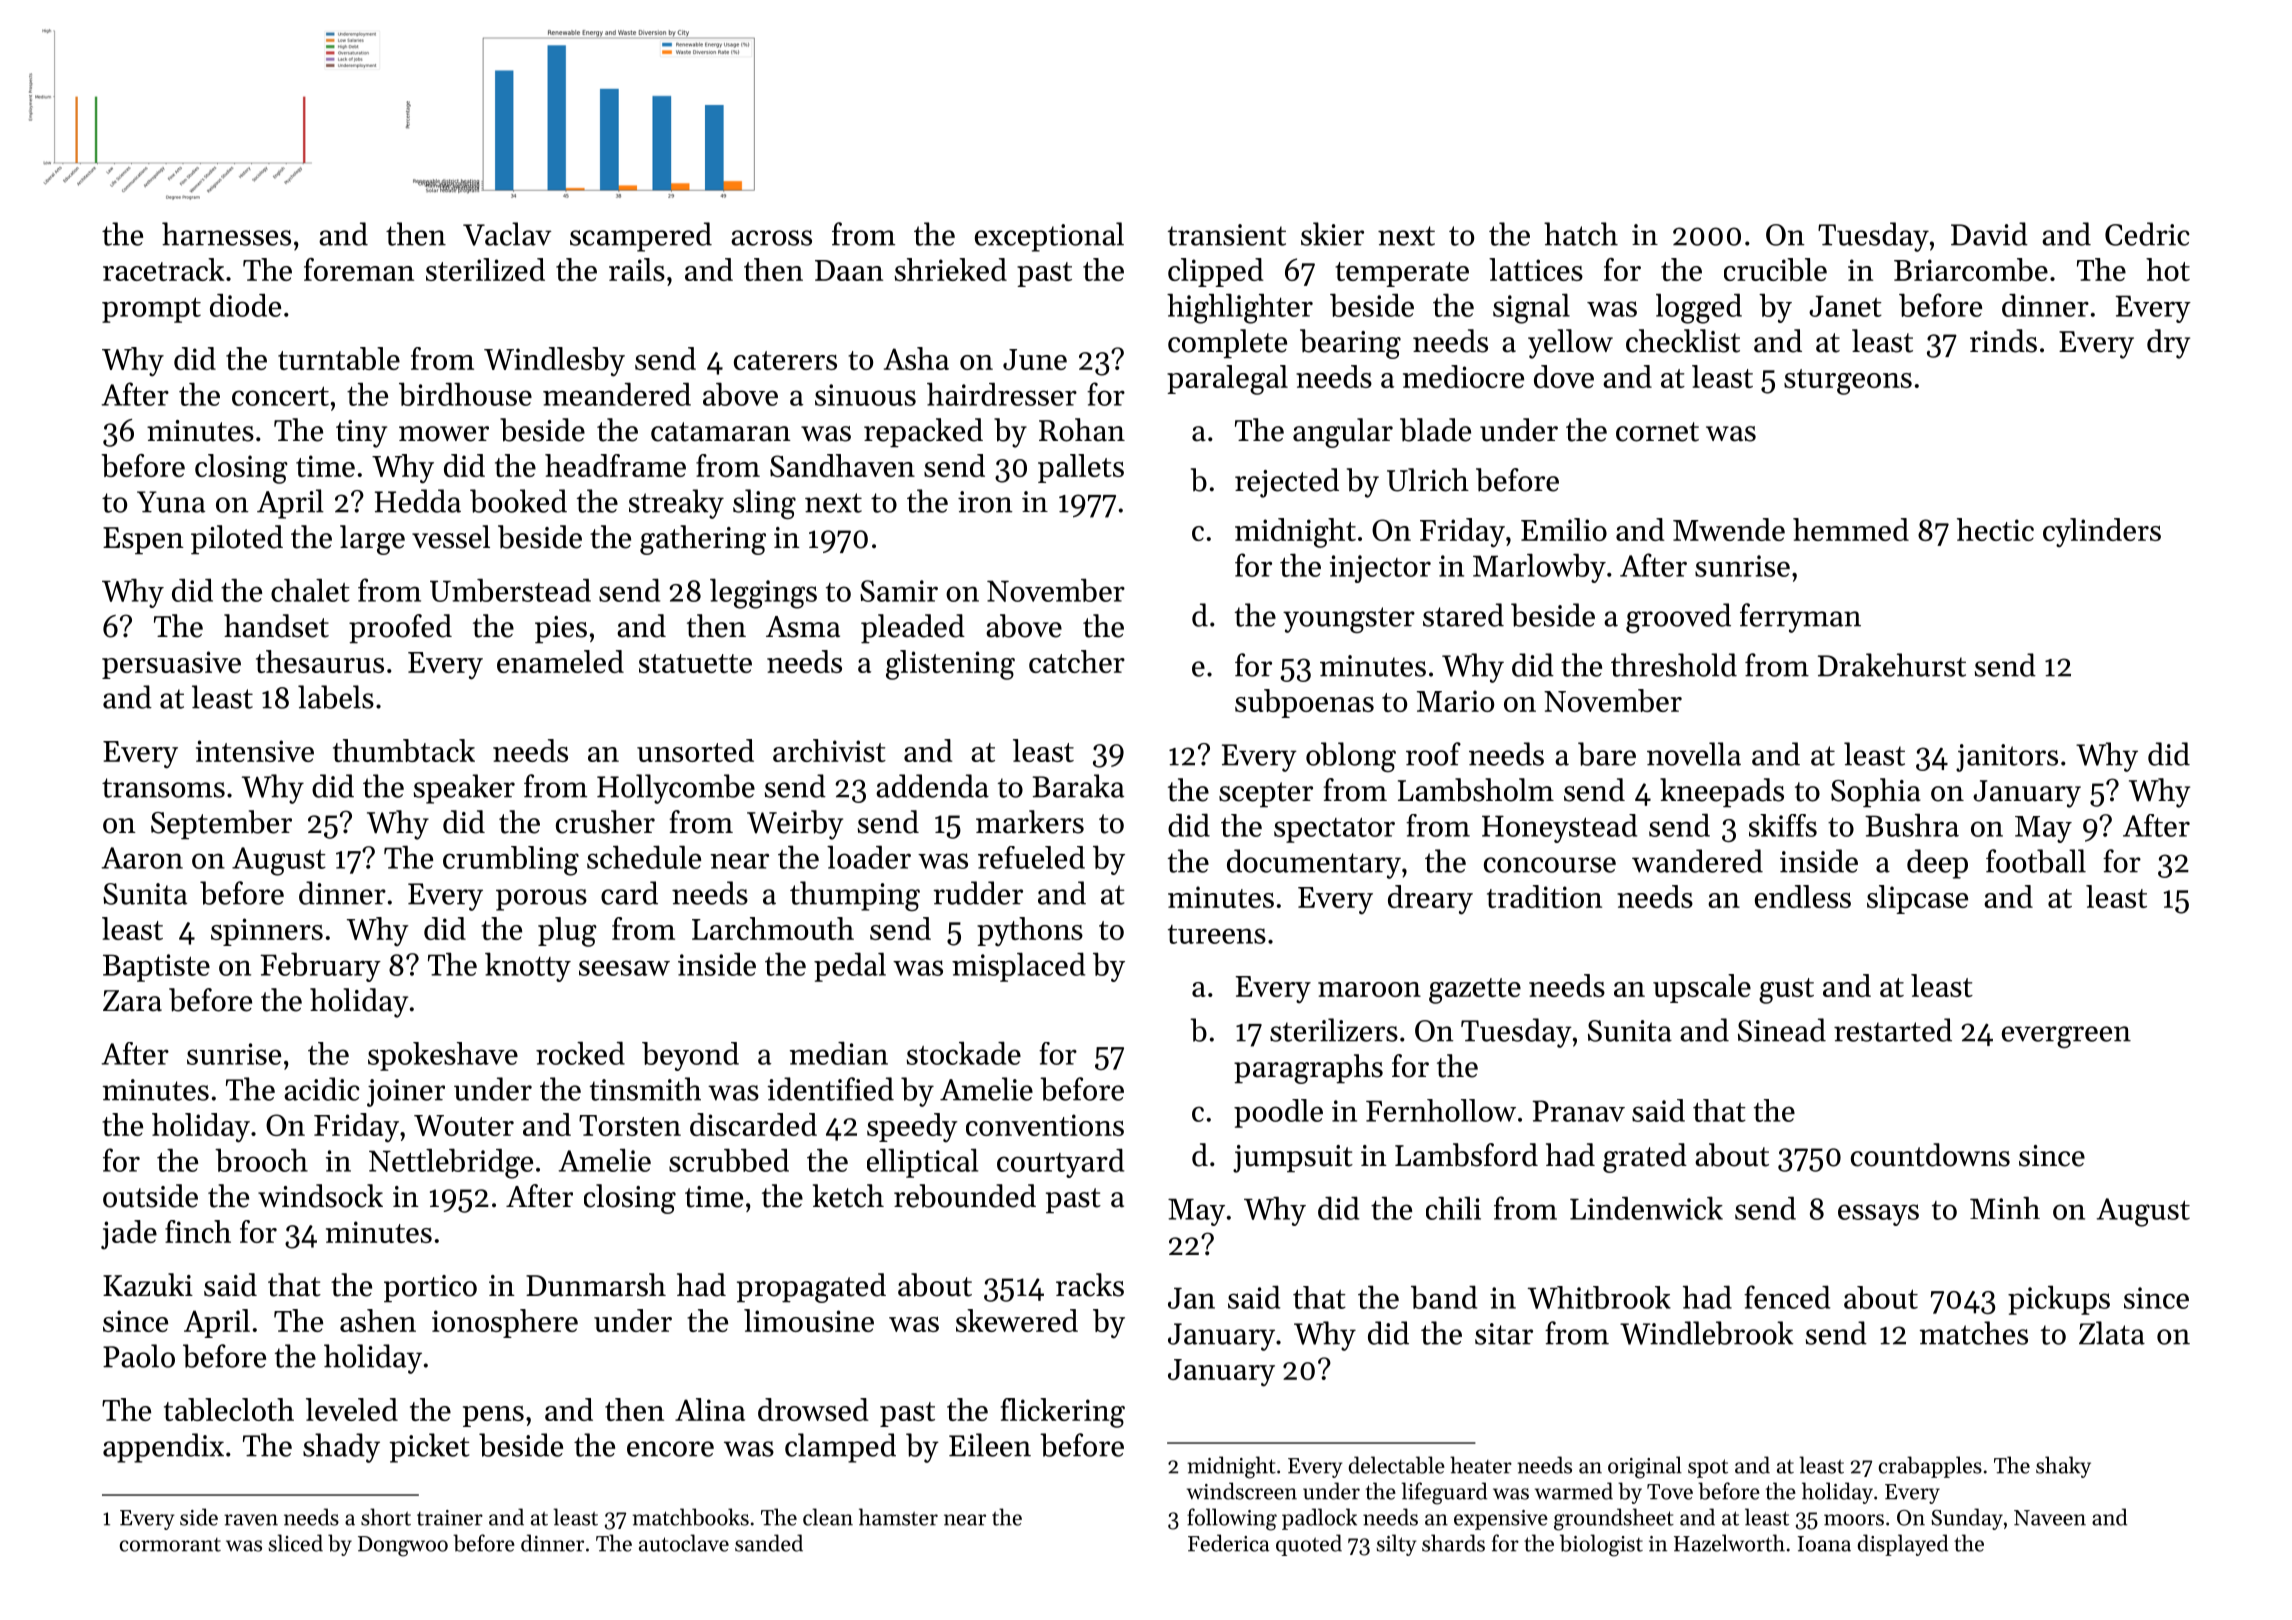 The height and width of the document is (1620, 2292). What do you see at coordinates (1989, 234) in the document?
I see `David` at bounding box center [1989, 234].
